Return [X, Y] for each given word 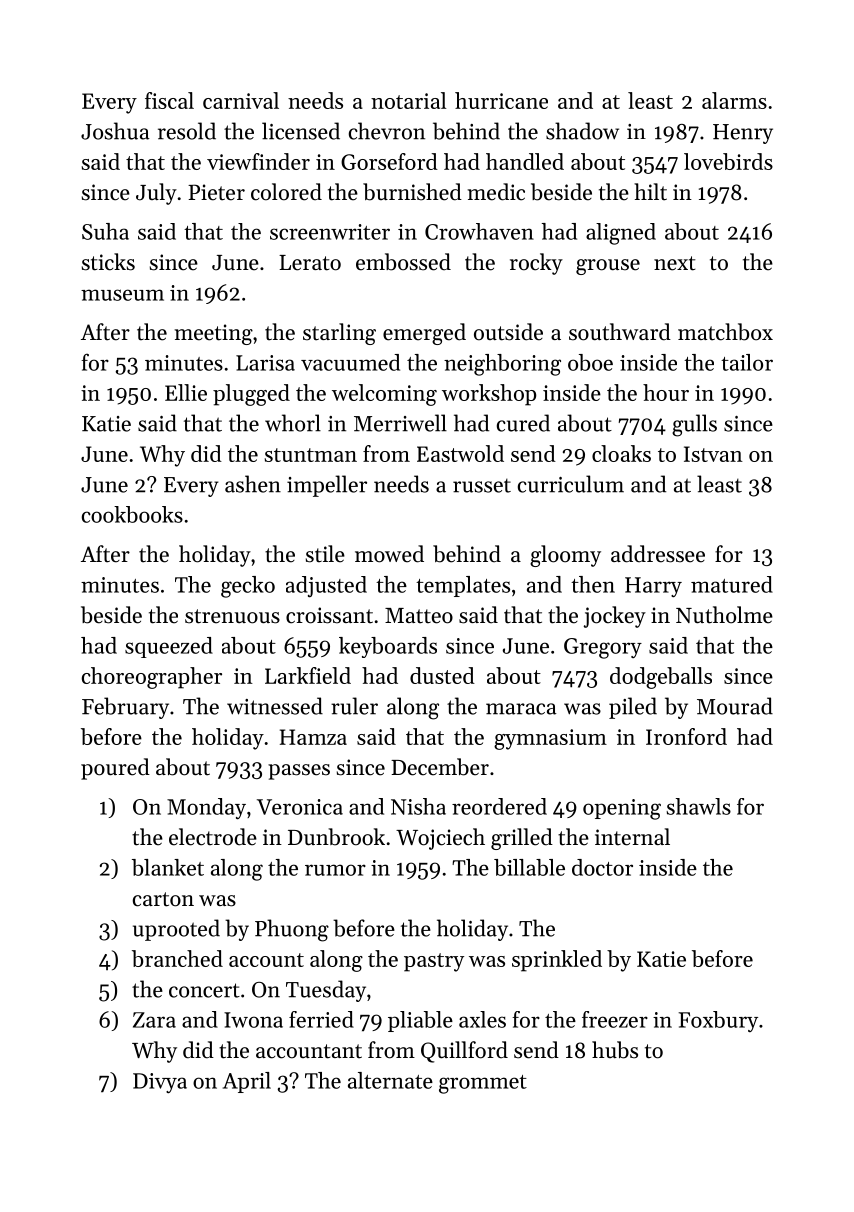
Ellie [186, 392]
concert [204, 990]
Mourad [735, 706]
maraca [521, 709]
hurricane [501, 100]
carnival [241, 100]
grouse [608, 267]
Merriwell [400, 423]
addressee [658, 554]
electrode [213, 837]
